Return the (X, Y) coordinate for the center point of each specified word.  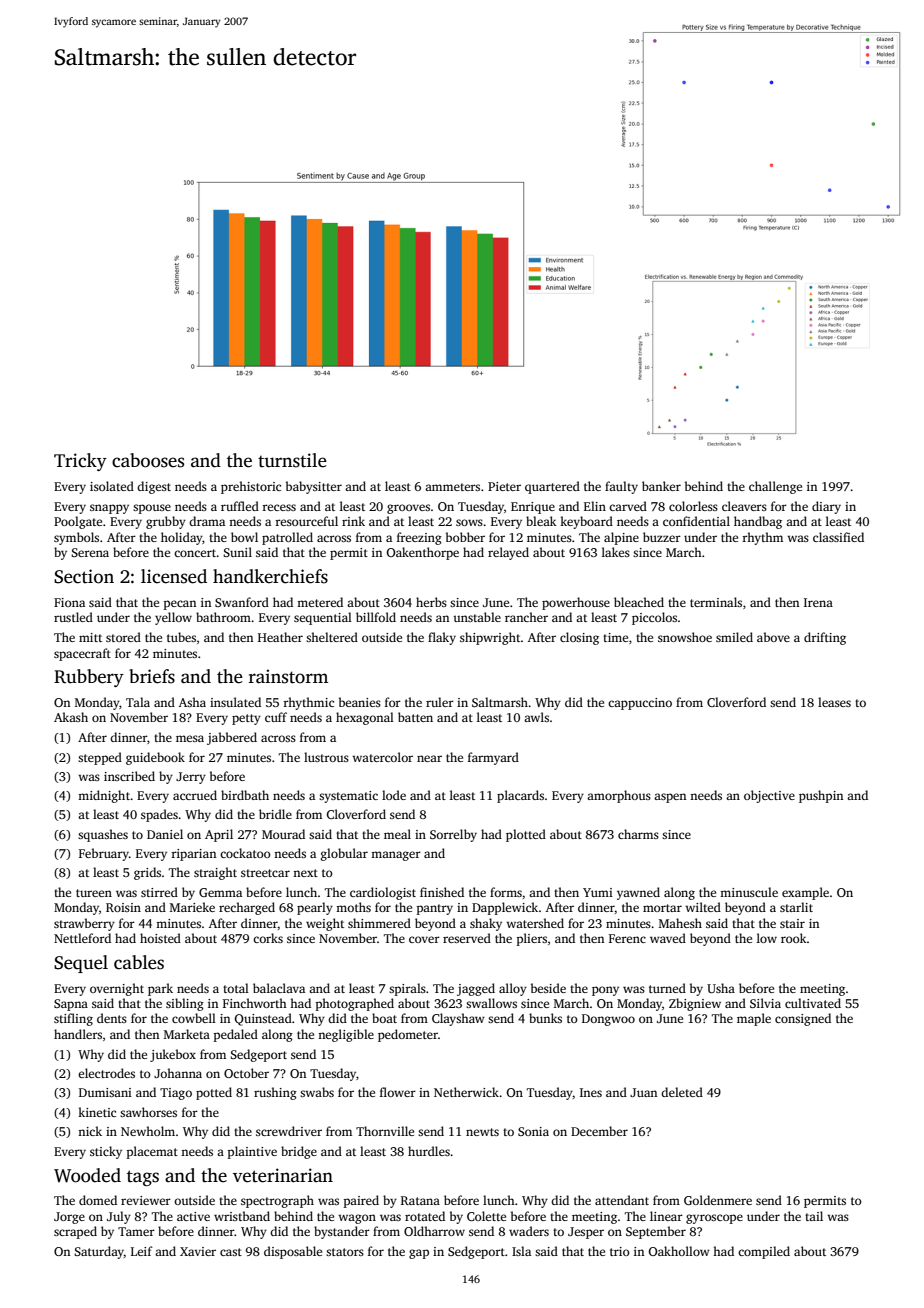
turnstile (292, 460)
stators (345, 1252)
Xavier (198, 1251)
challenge (775, 487)
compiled (764, 1252)
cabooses (148, 460)
